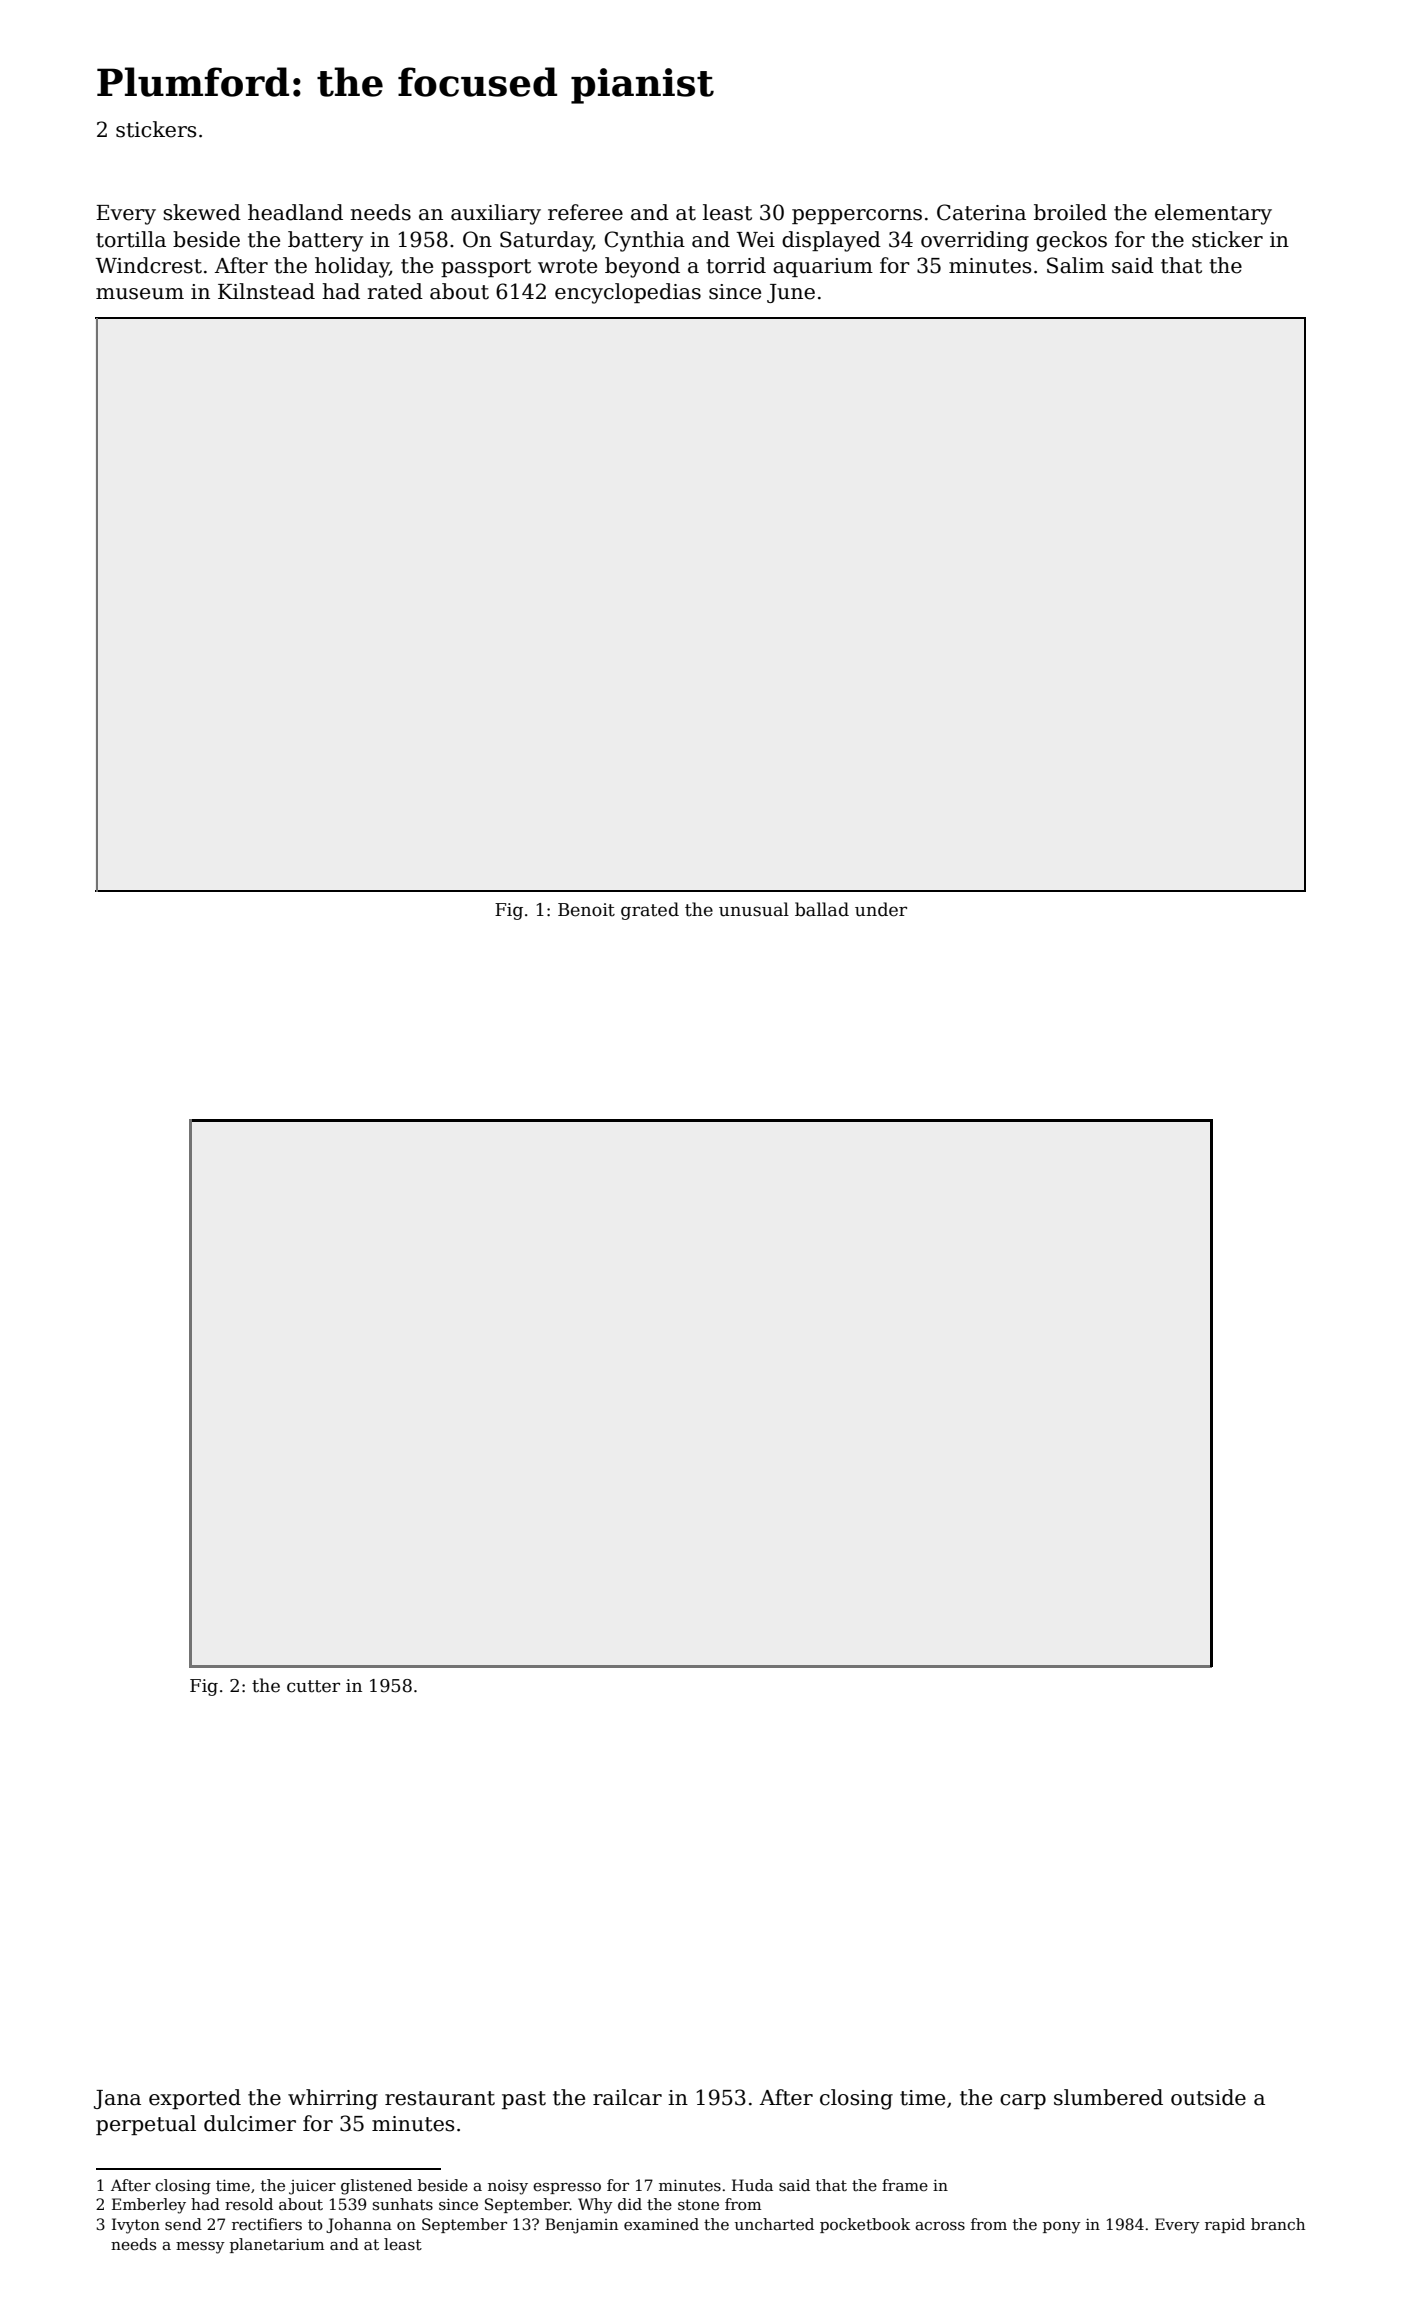  What do you see at coordinates (791, 293) in the screenshot?
I see `June` at bounding box center [791, 293].
